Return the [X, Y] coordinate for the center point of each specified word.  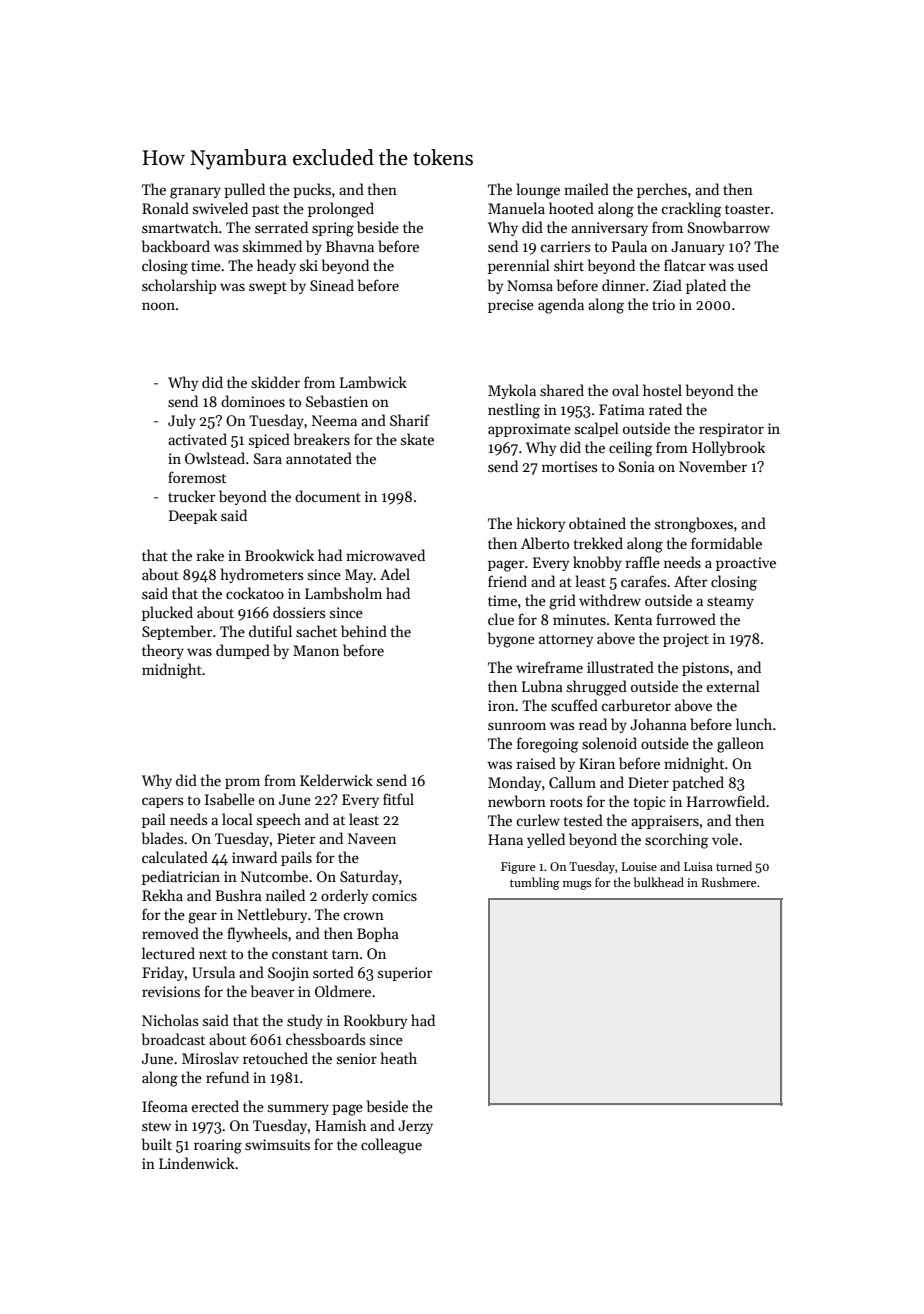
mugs [577, 885]
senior [357, 1058]
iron [501, 705]
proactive [746, 564]
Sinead [332, 285]
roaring [218, 1146]
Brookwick [279, 555]
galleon [740, 745]
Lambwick [373, 382]
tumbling [535, 883]
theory [163, 651]
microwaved [385, 555]
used [753, 265]
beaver [273, 991]
